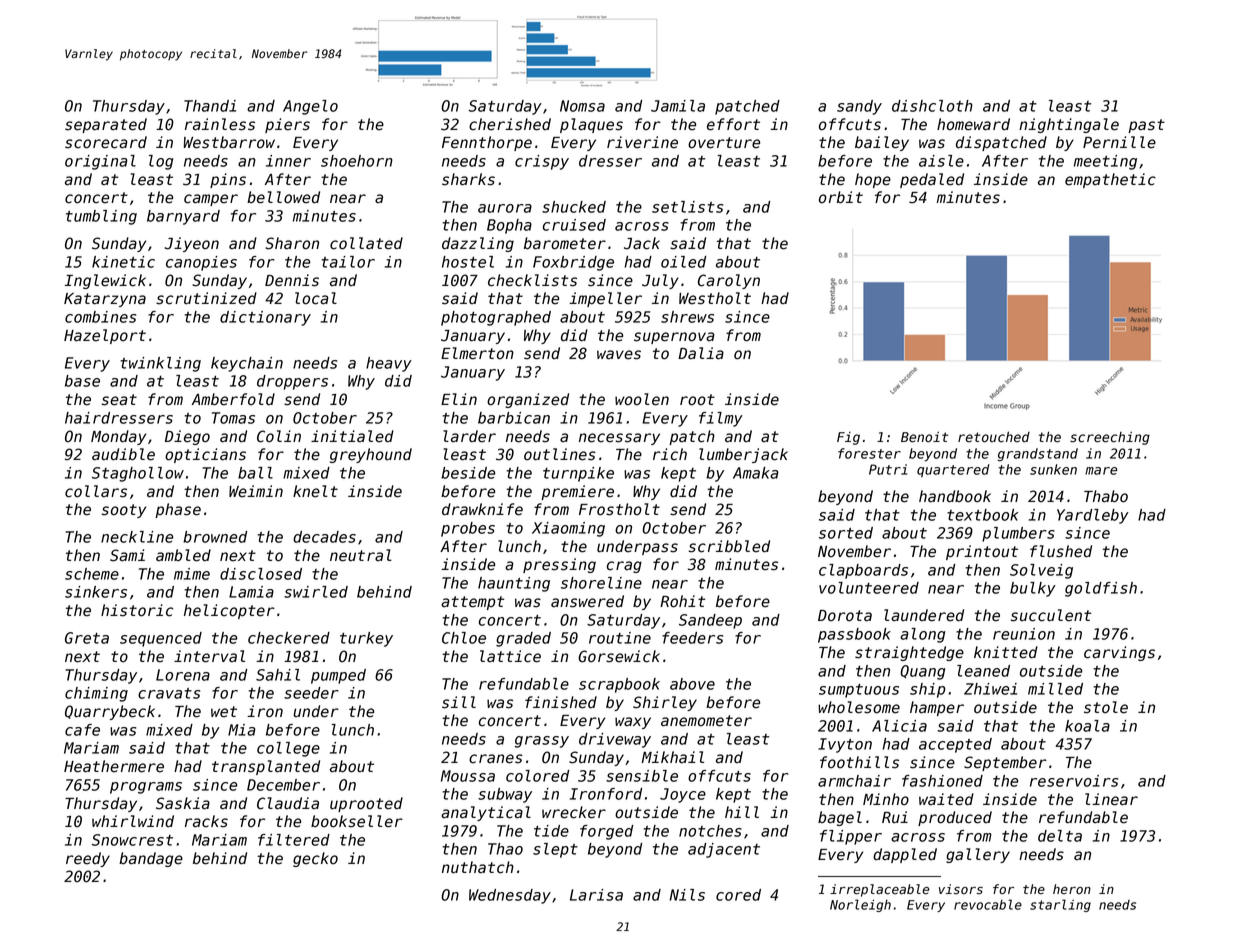 The height and width of the page is (952, 1233). Describe the element at coordinates (1146, 126) in the page. I see `past` at that location.
